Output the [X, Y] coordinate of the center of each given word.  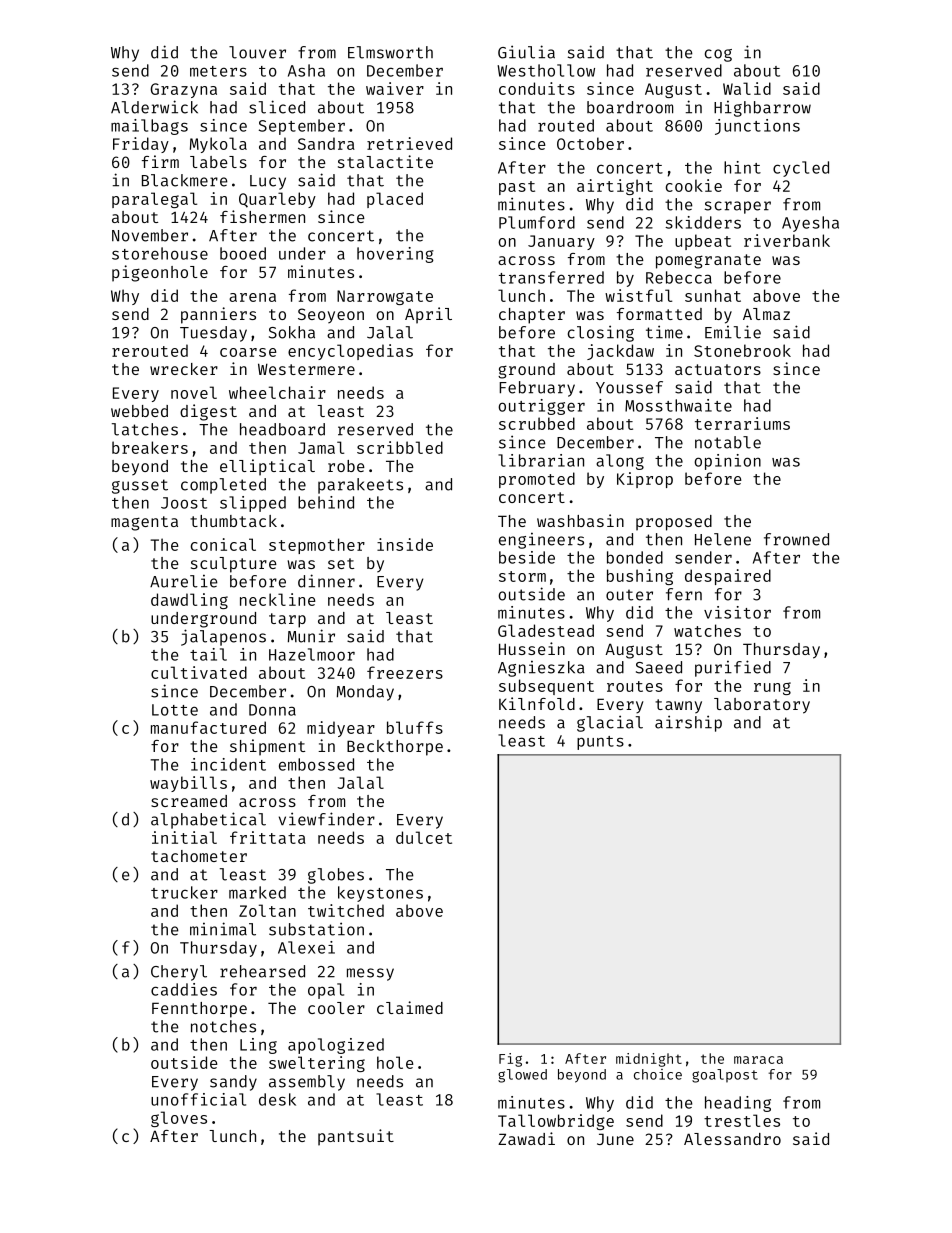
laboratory [762, 706]
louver [257, 52]
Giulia [526, 52]
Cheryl [179, 973]
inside [405, 544]
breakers [150, 447]
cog [718, 55]
